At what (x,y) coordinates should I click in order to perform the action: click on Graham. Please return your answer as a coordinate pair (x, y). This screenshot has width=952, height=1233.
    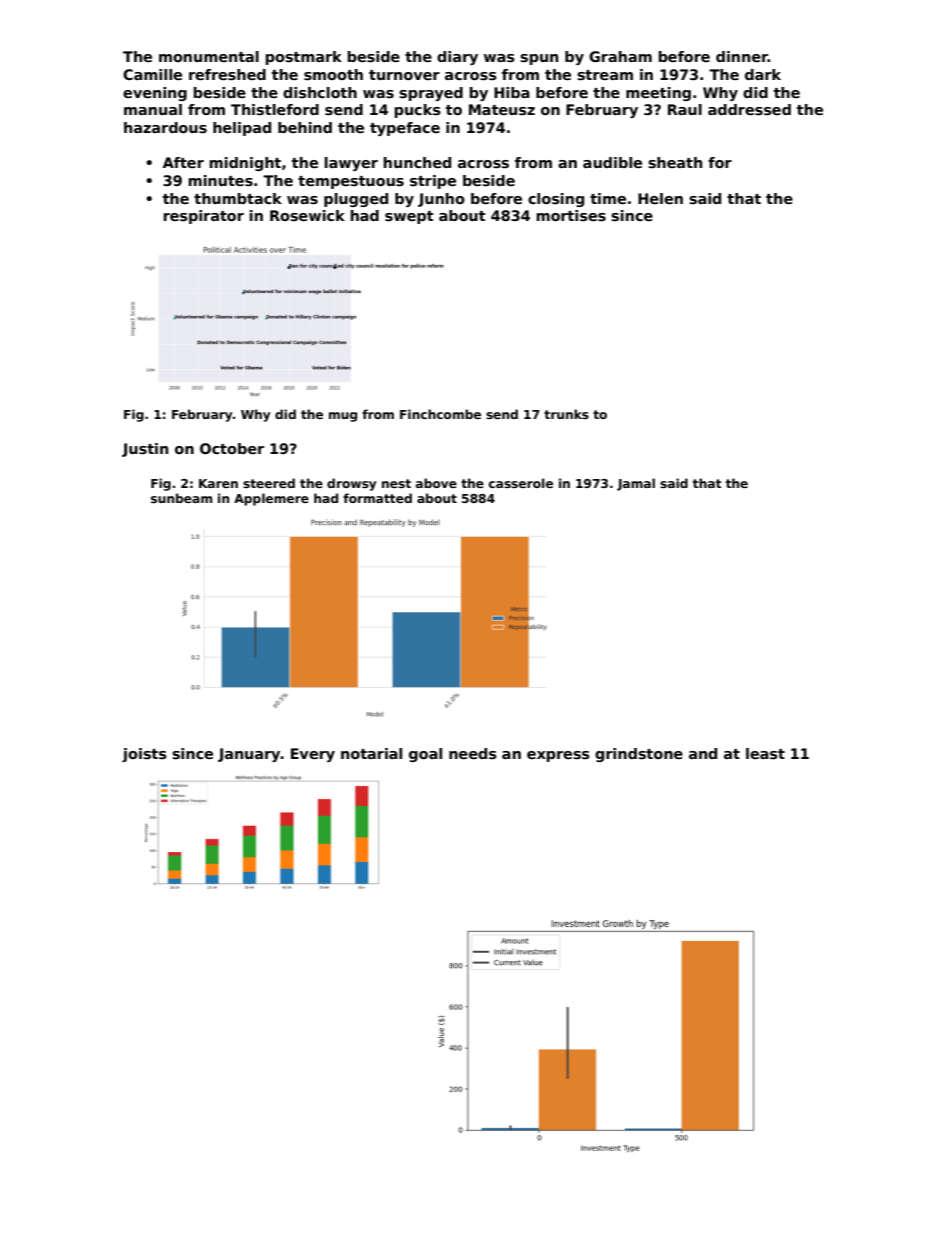
    Looking at the image, I should click on (620, 56).
